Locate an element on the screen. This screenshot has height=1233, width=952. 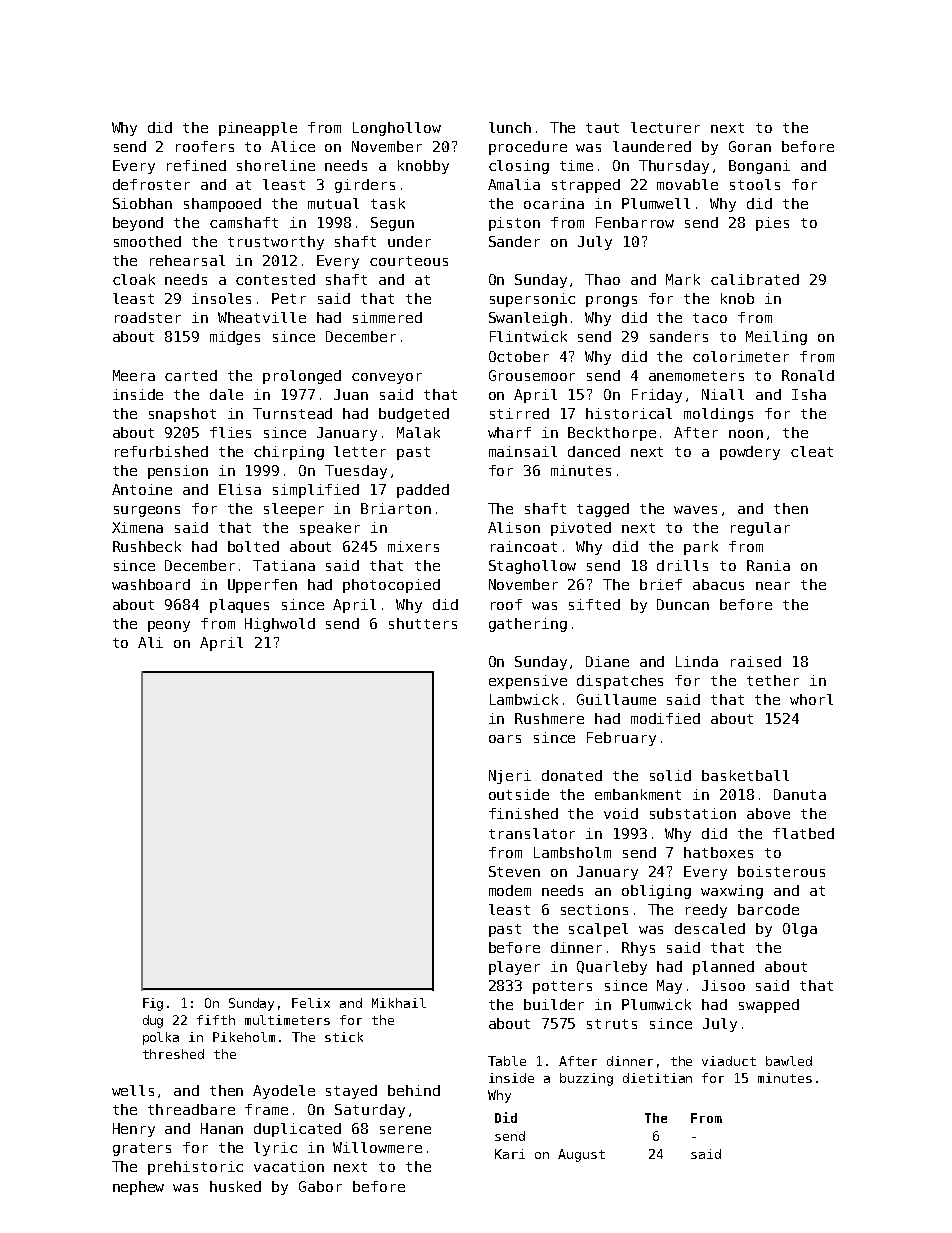
lecturer is located at coordinates (665, 127).
